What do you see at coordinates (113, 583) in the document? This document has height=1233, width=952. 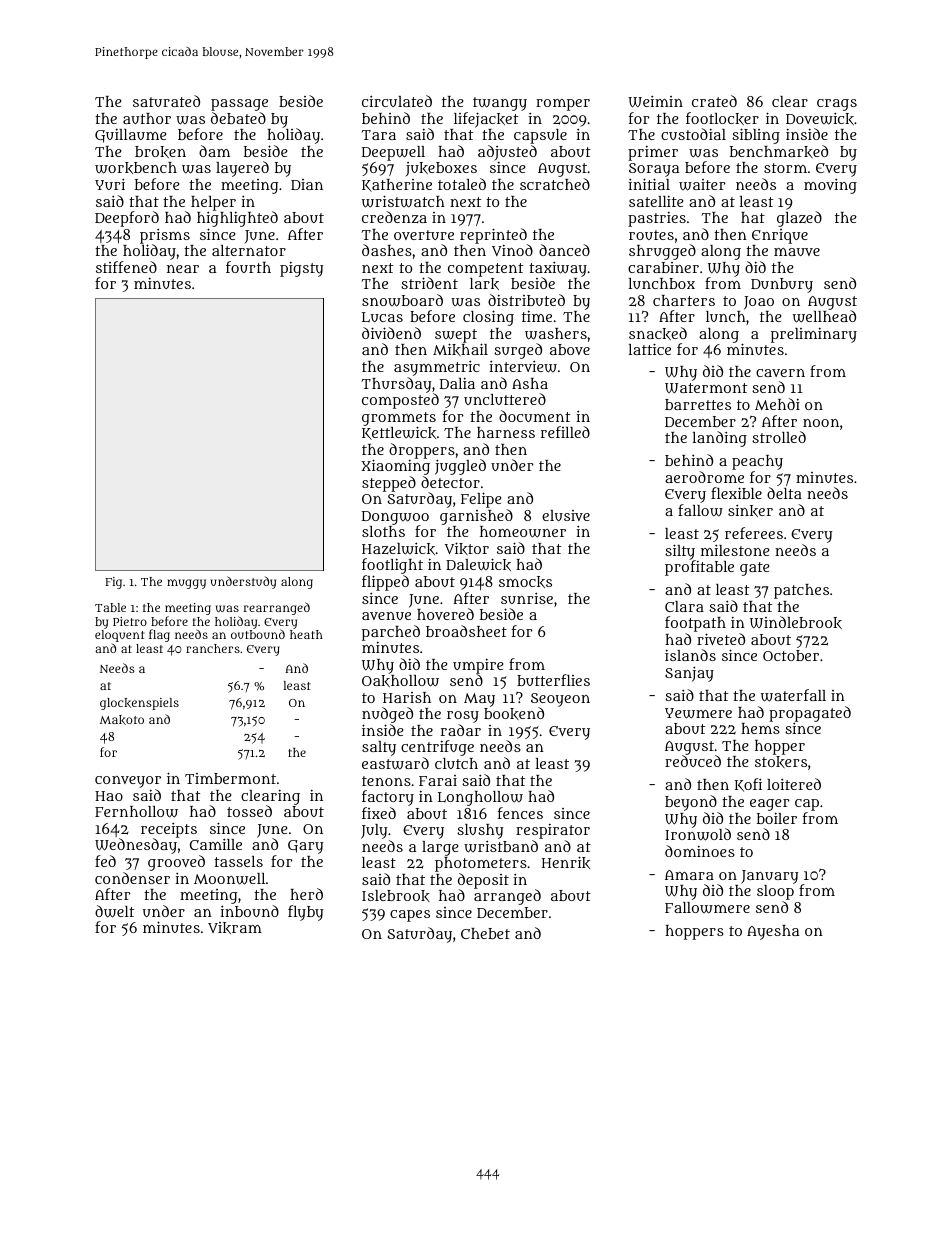 I see `Fig` at bounding box center [113, 583].
